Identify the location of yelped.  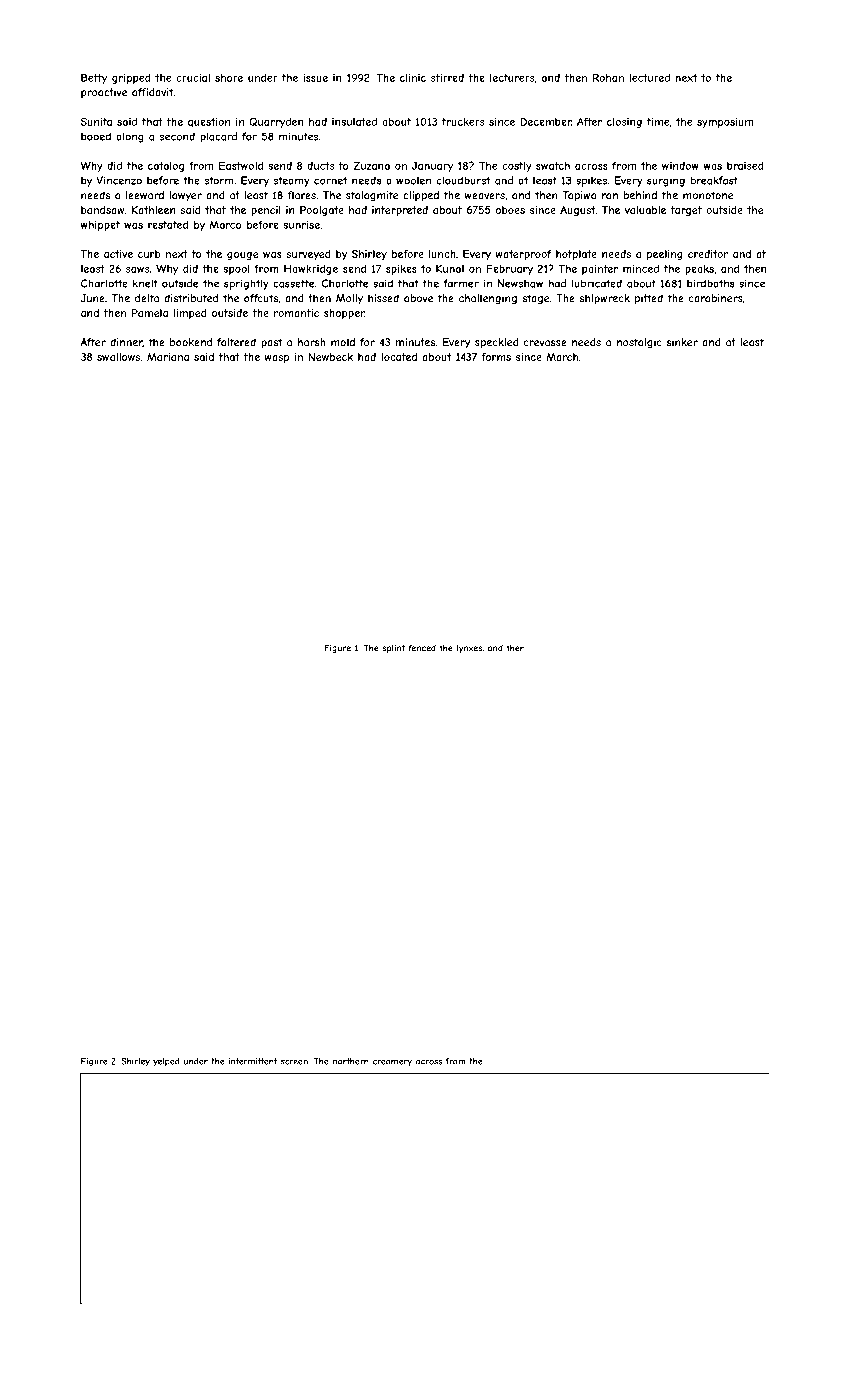
(166, 1062).
